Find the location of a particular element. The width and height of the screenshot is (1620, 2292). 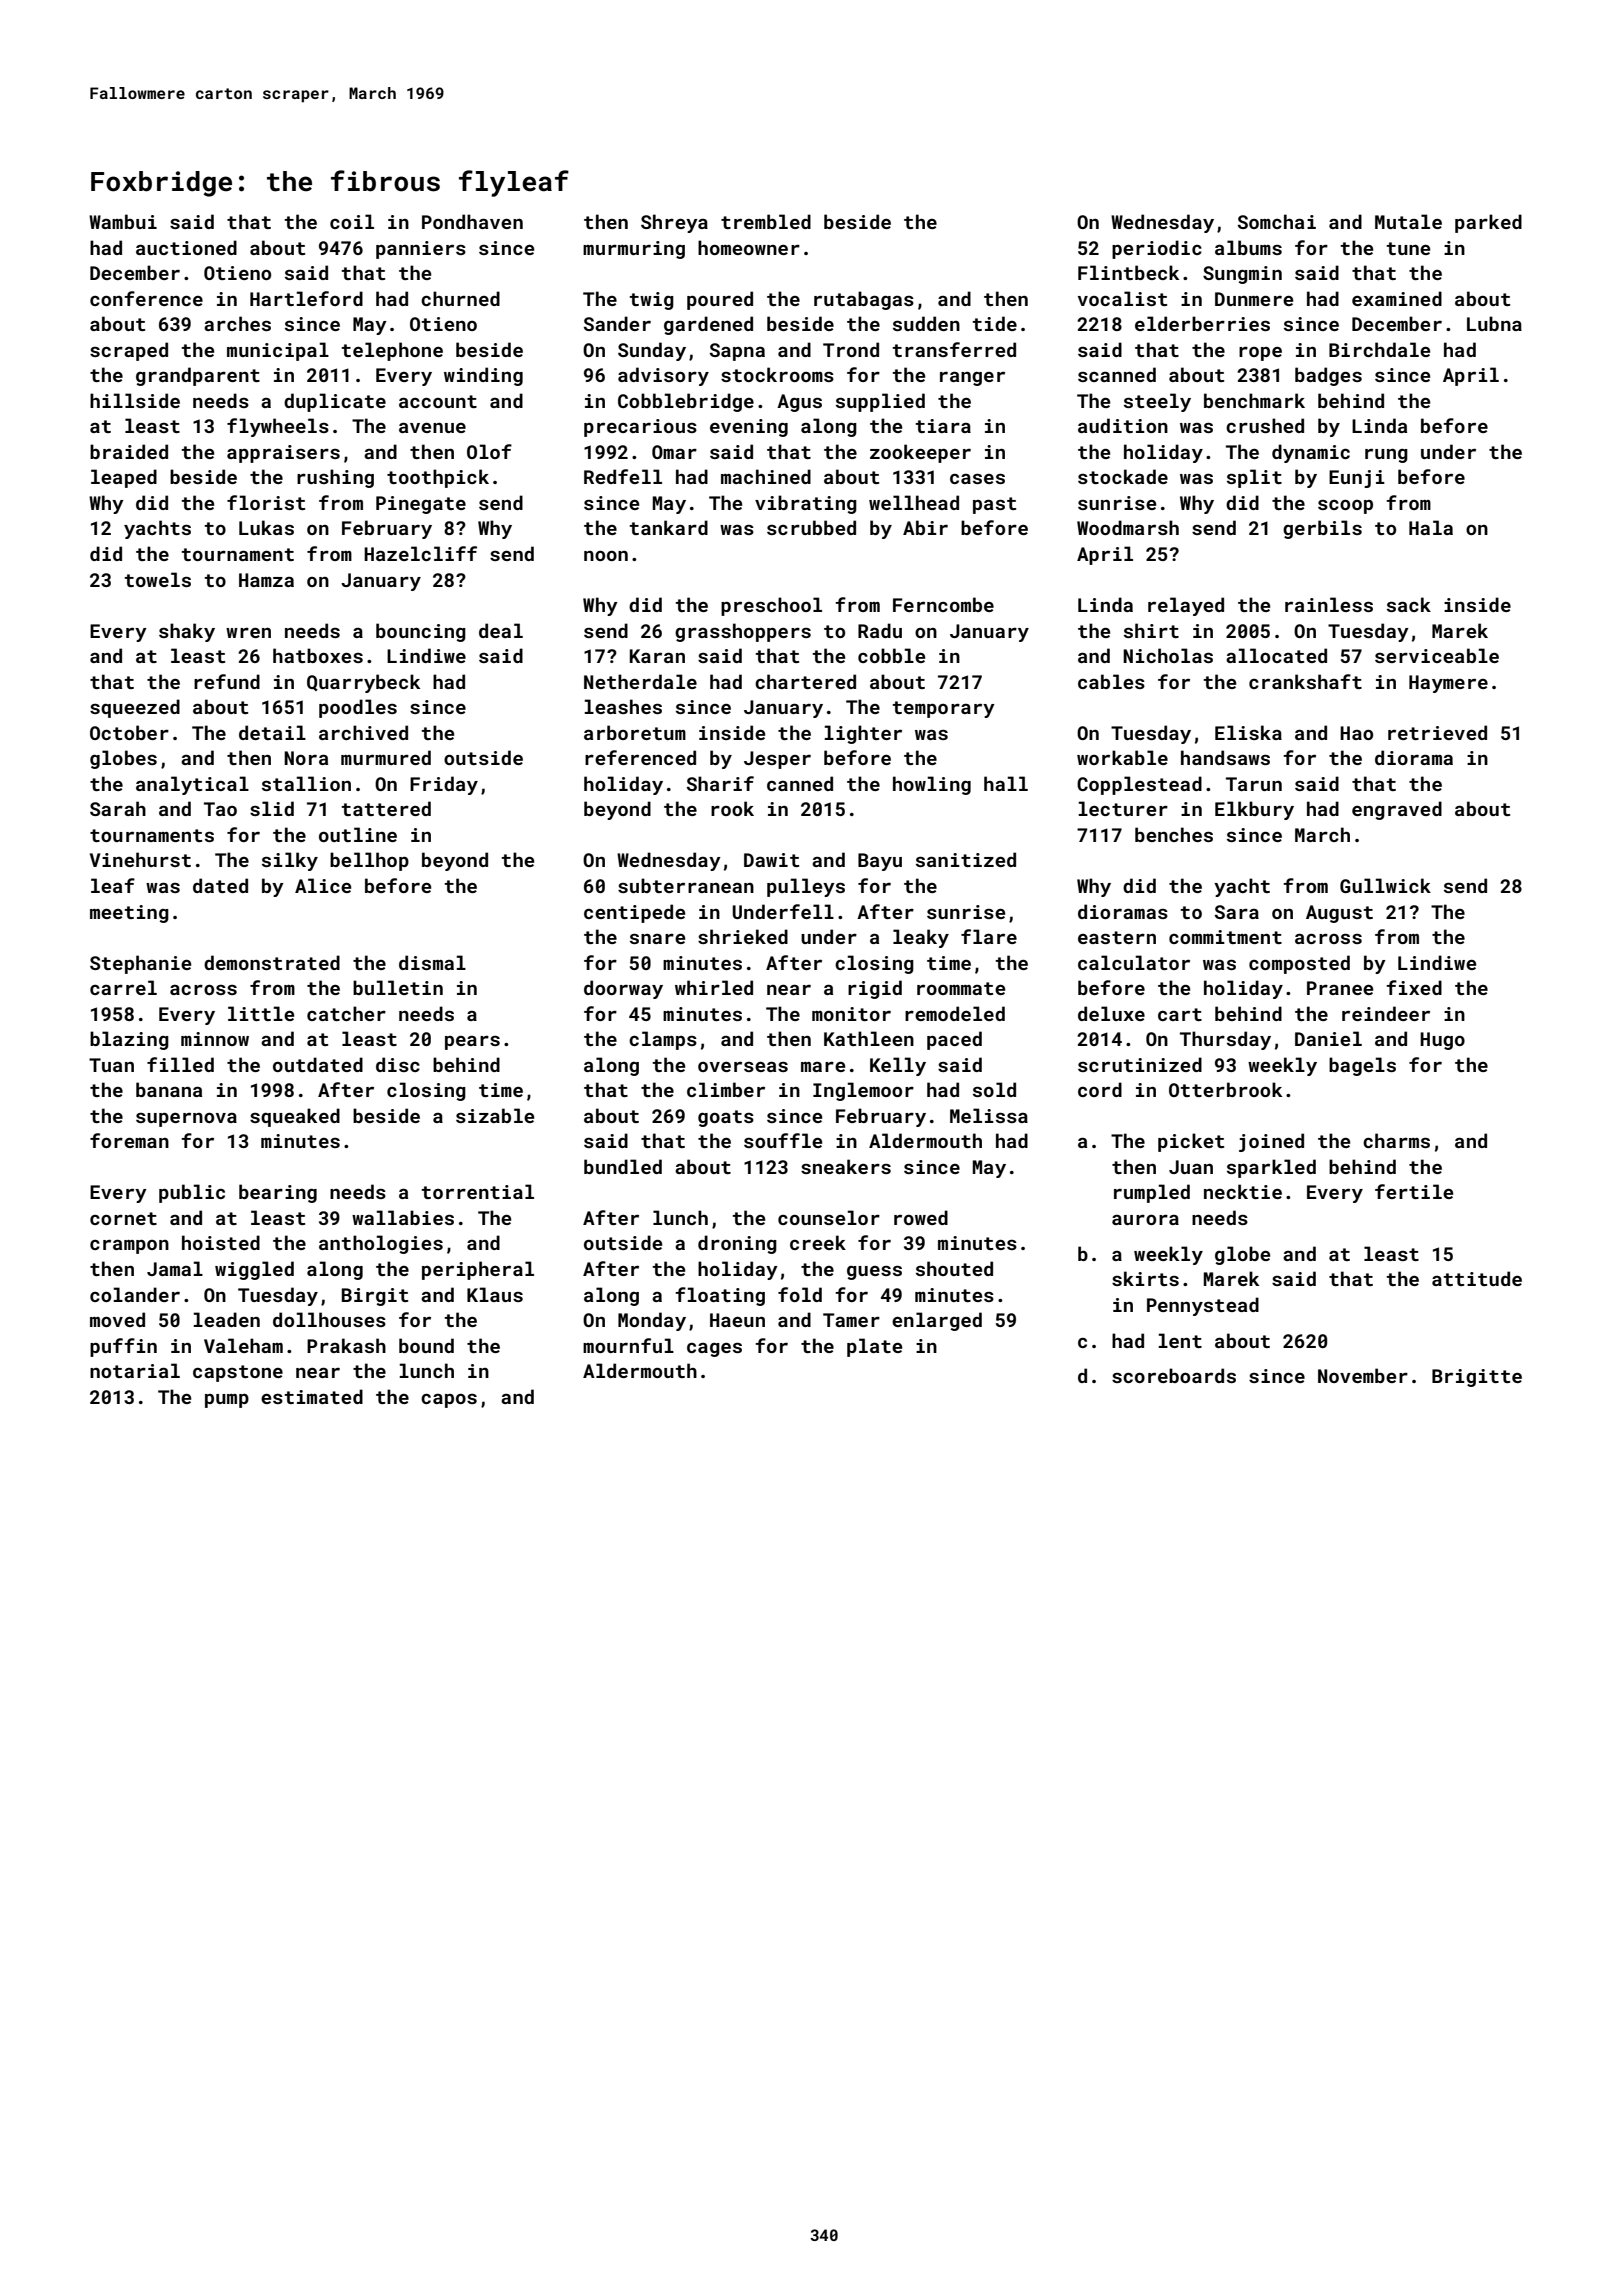

trembled is located at coordinates (766, 221).
